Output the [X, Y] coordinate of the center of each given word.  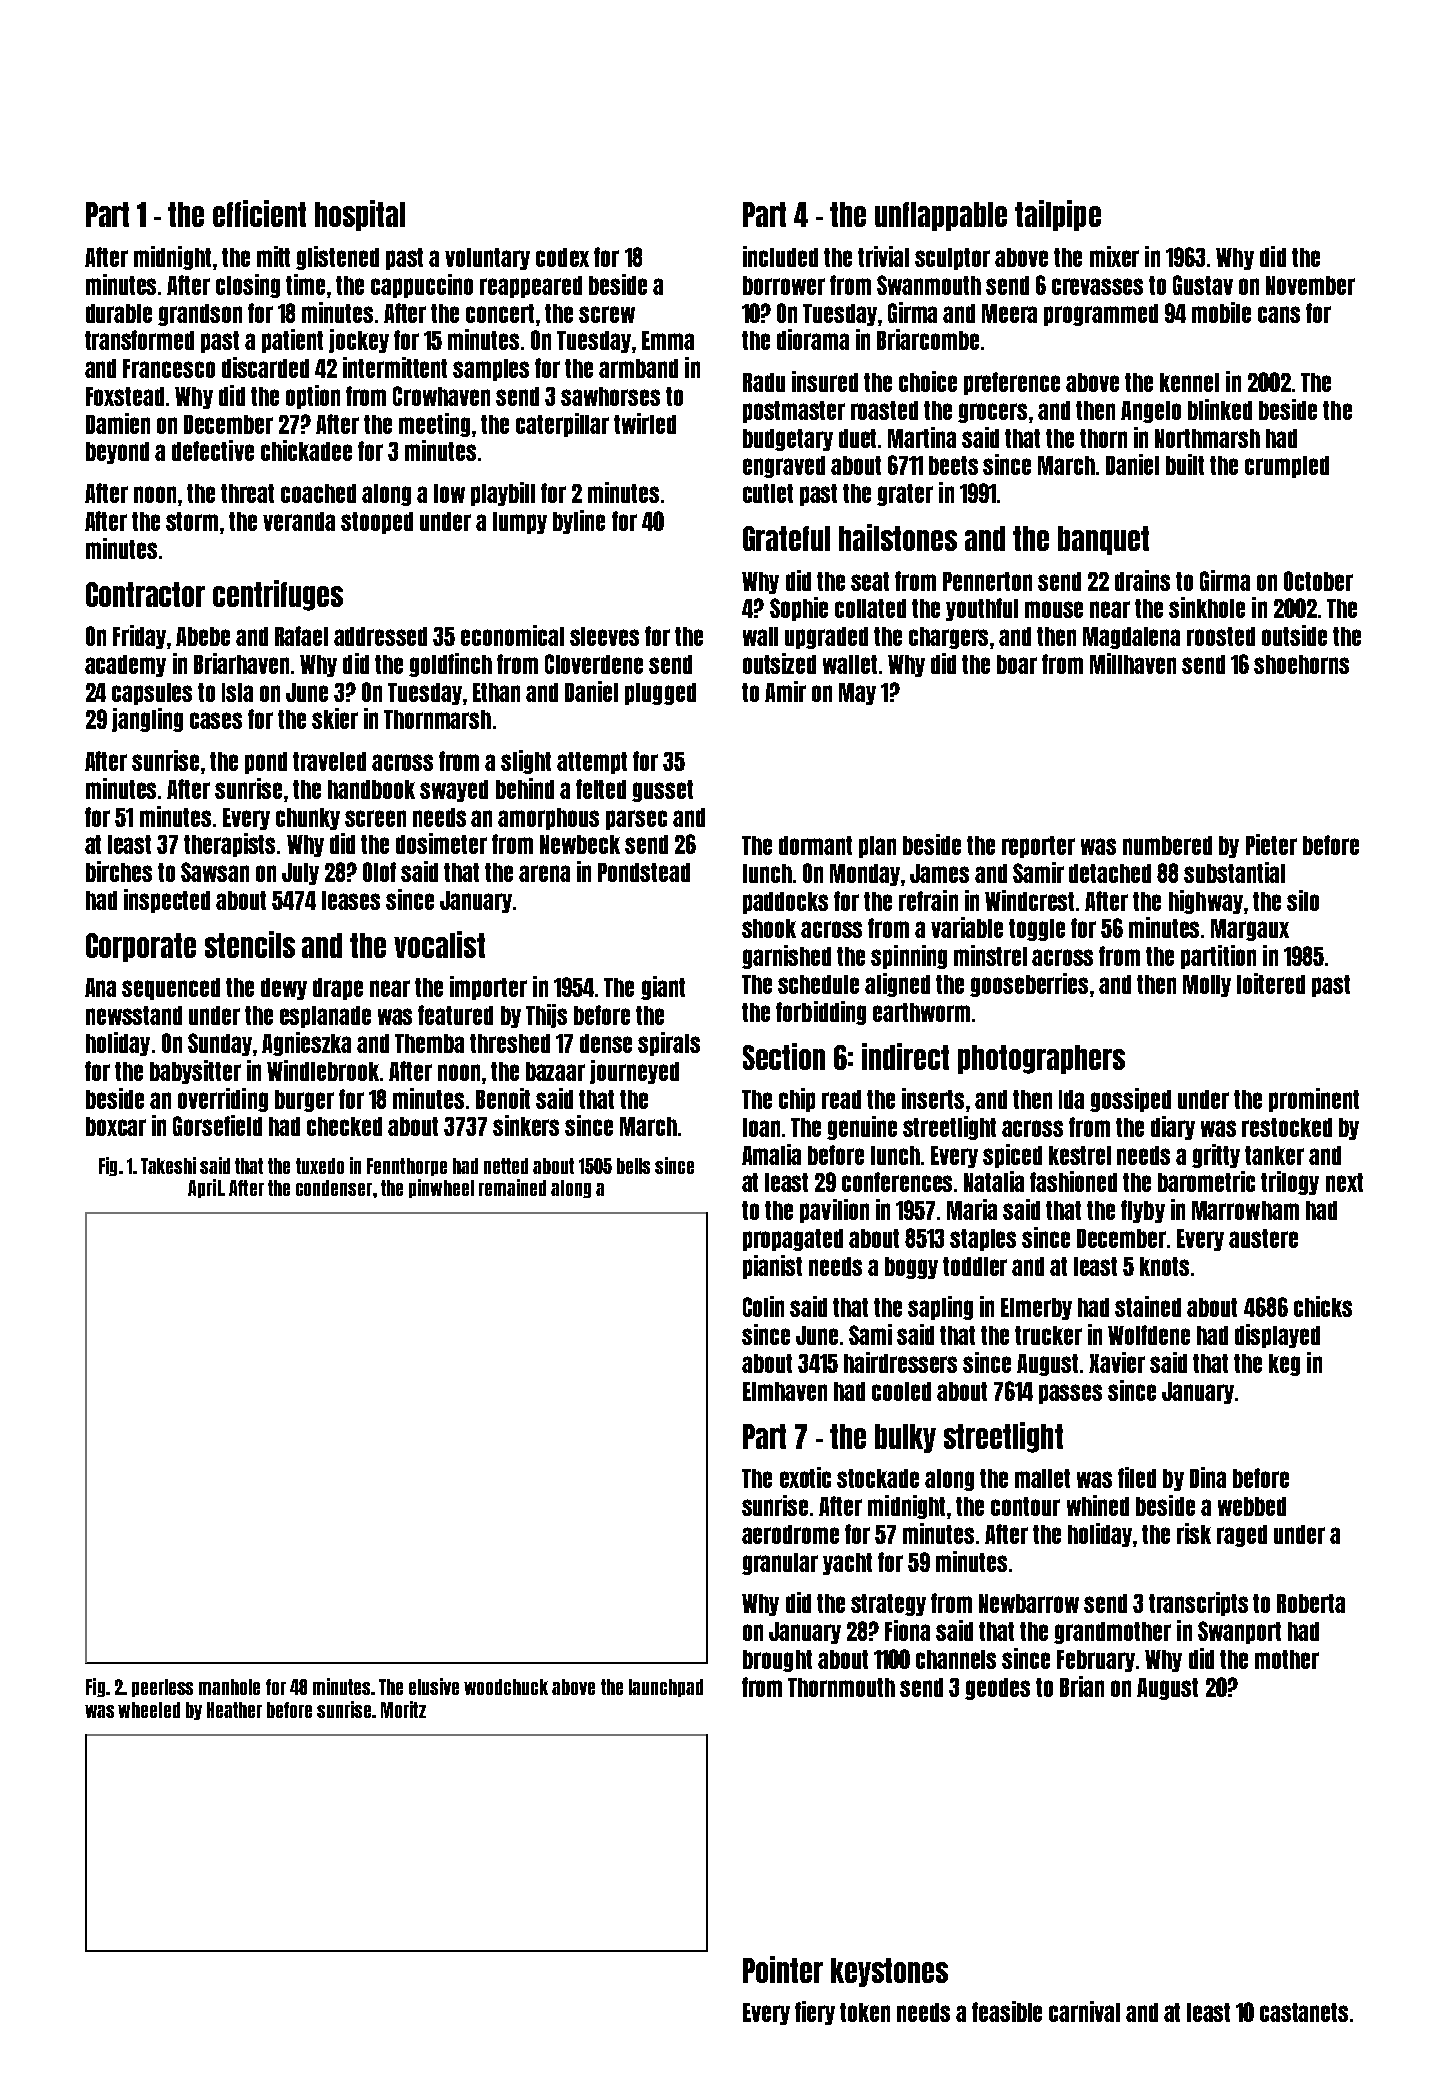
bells [633, 1166]
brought [777, 1661]
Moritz [403, 1709]
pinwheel [441, 1188]
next [1344, 1182]
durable [119, 313]
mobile [1221, 312]
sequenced [171, 989]
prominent [1314, 1100]
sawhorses [610, 396]
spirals [669, 1044]
